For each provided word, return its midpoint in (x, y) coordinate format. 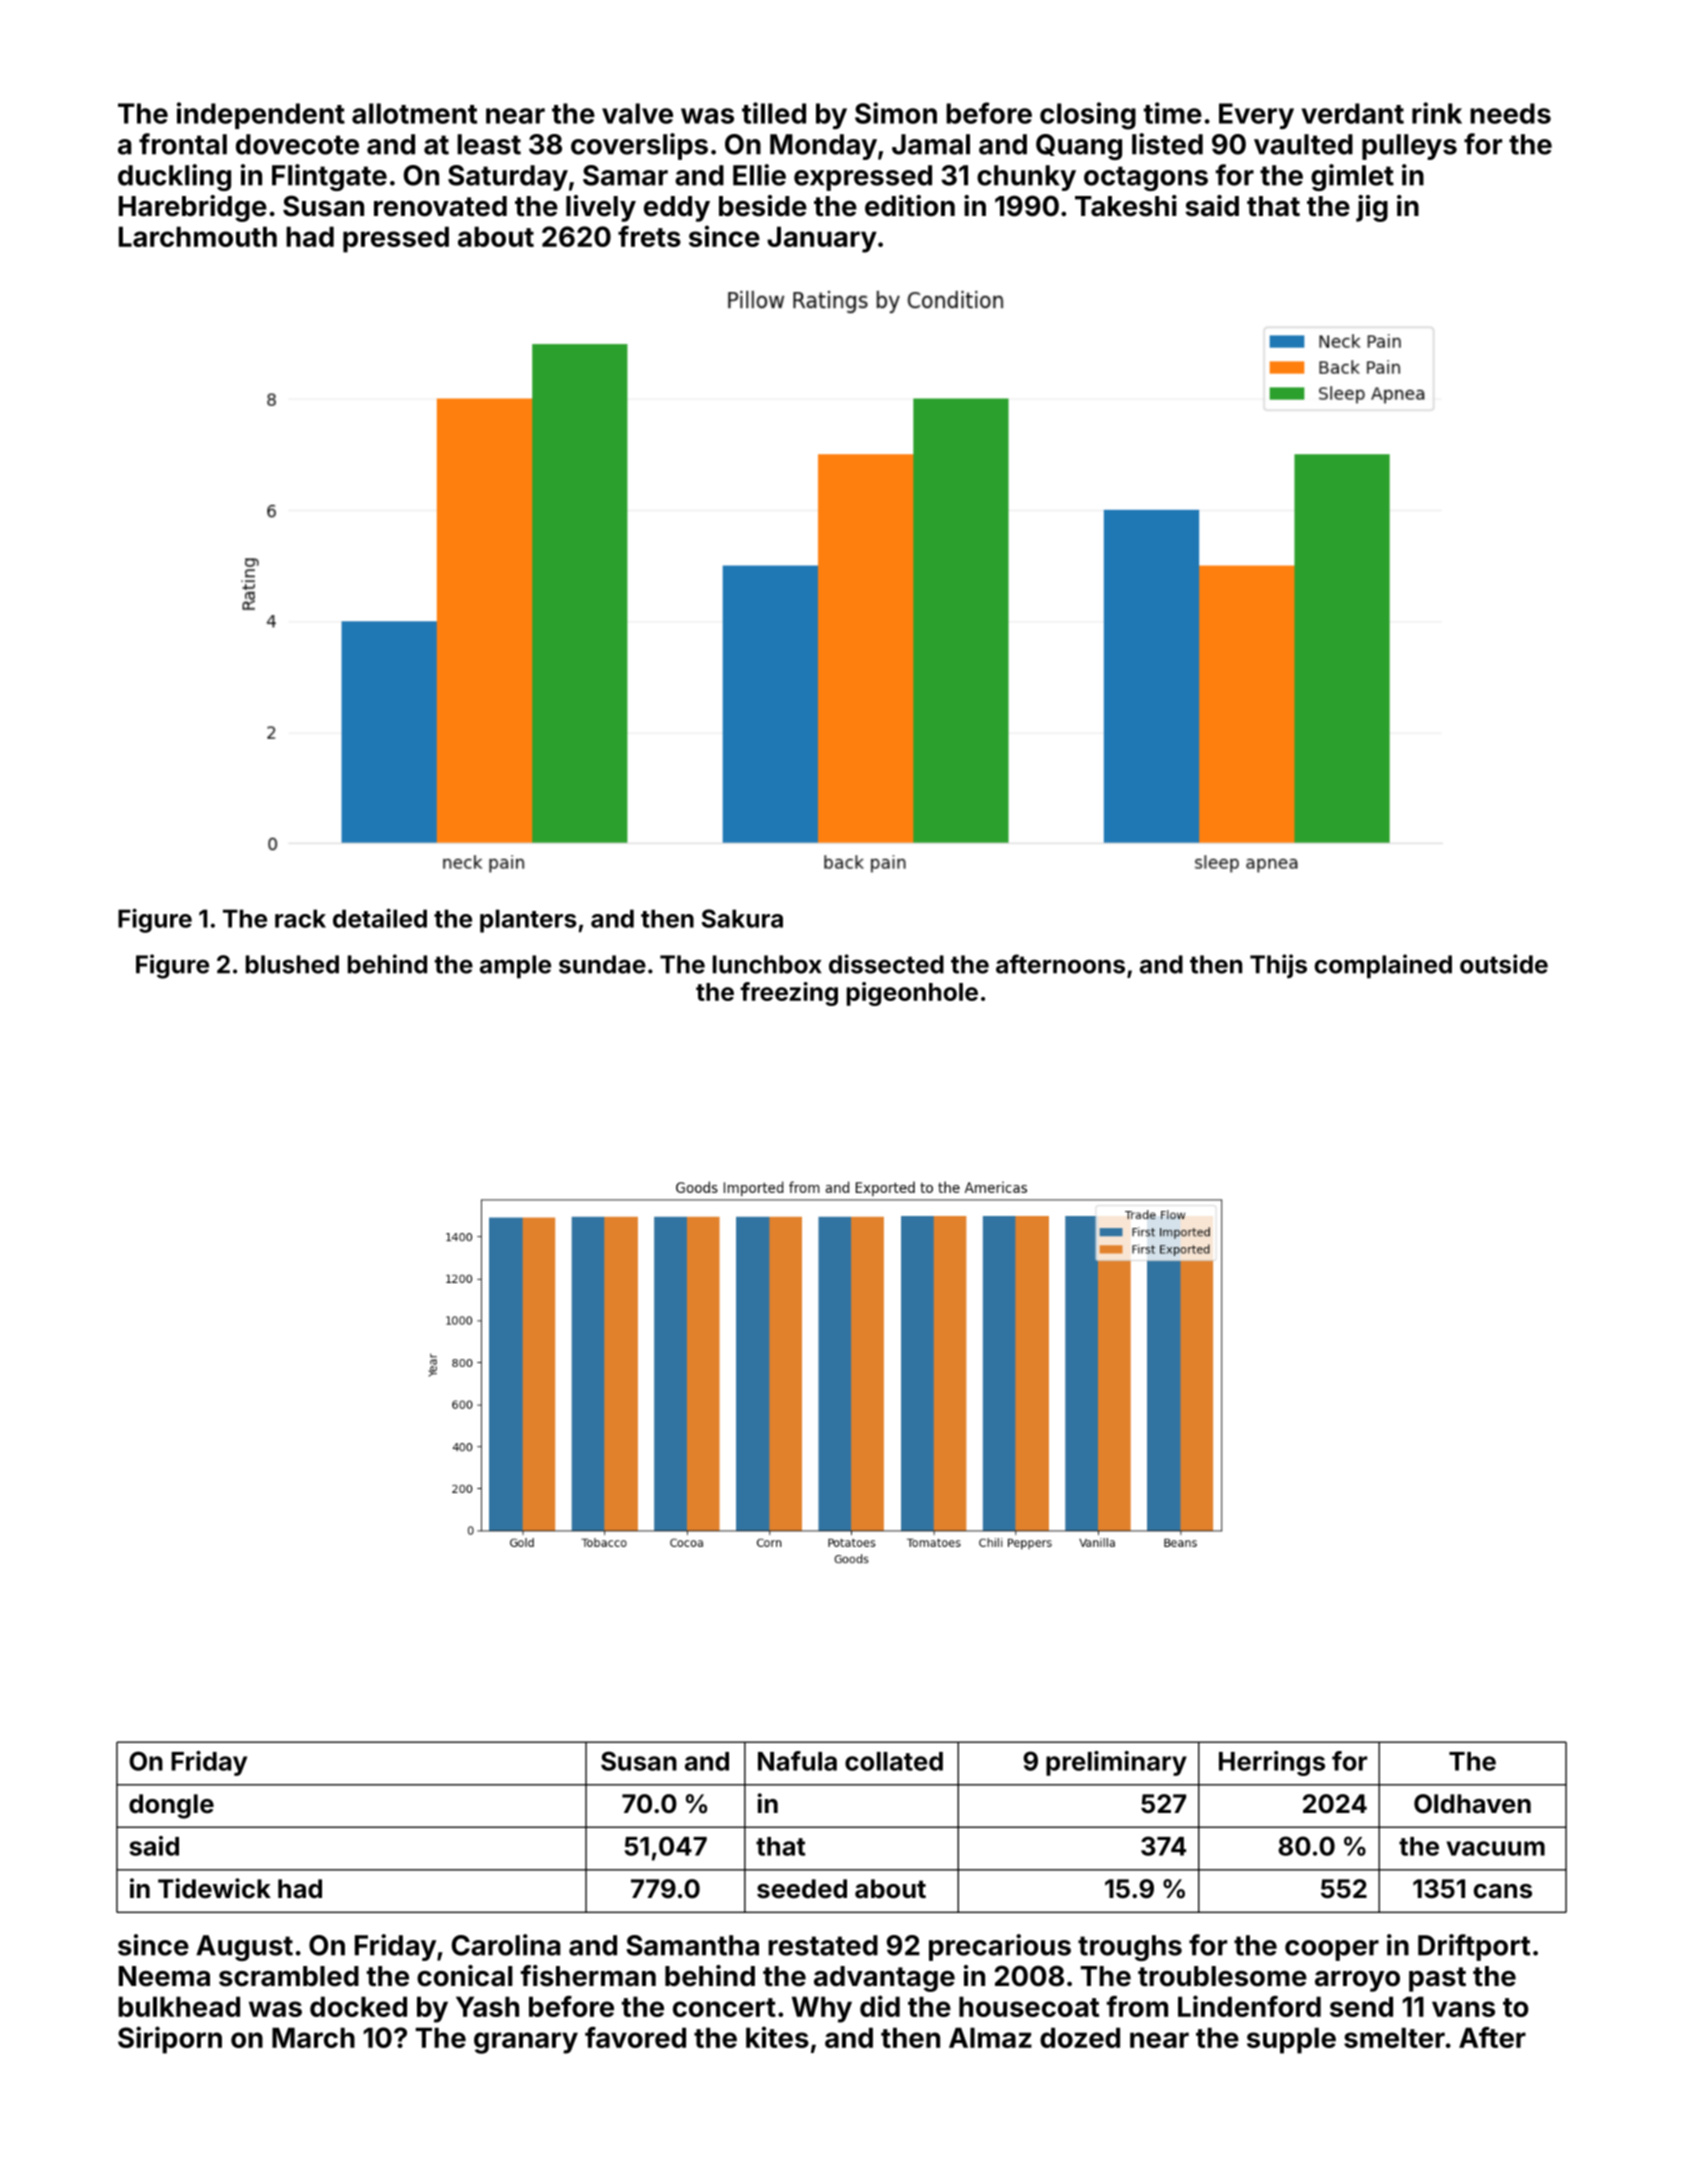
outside (1504, 964)
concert (724, 2007)
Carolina (506, 1945)
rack (300, 918)
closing (1088, 116)
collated (894, 1761)
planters (528, 921)
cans (1503, 1891)
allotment (414, 113)
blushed (292, 964)
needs (1510, 113)
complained (1383, 966)
